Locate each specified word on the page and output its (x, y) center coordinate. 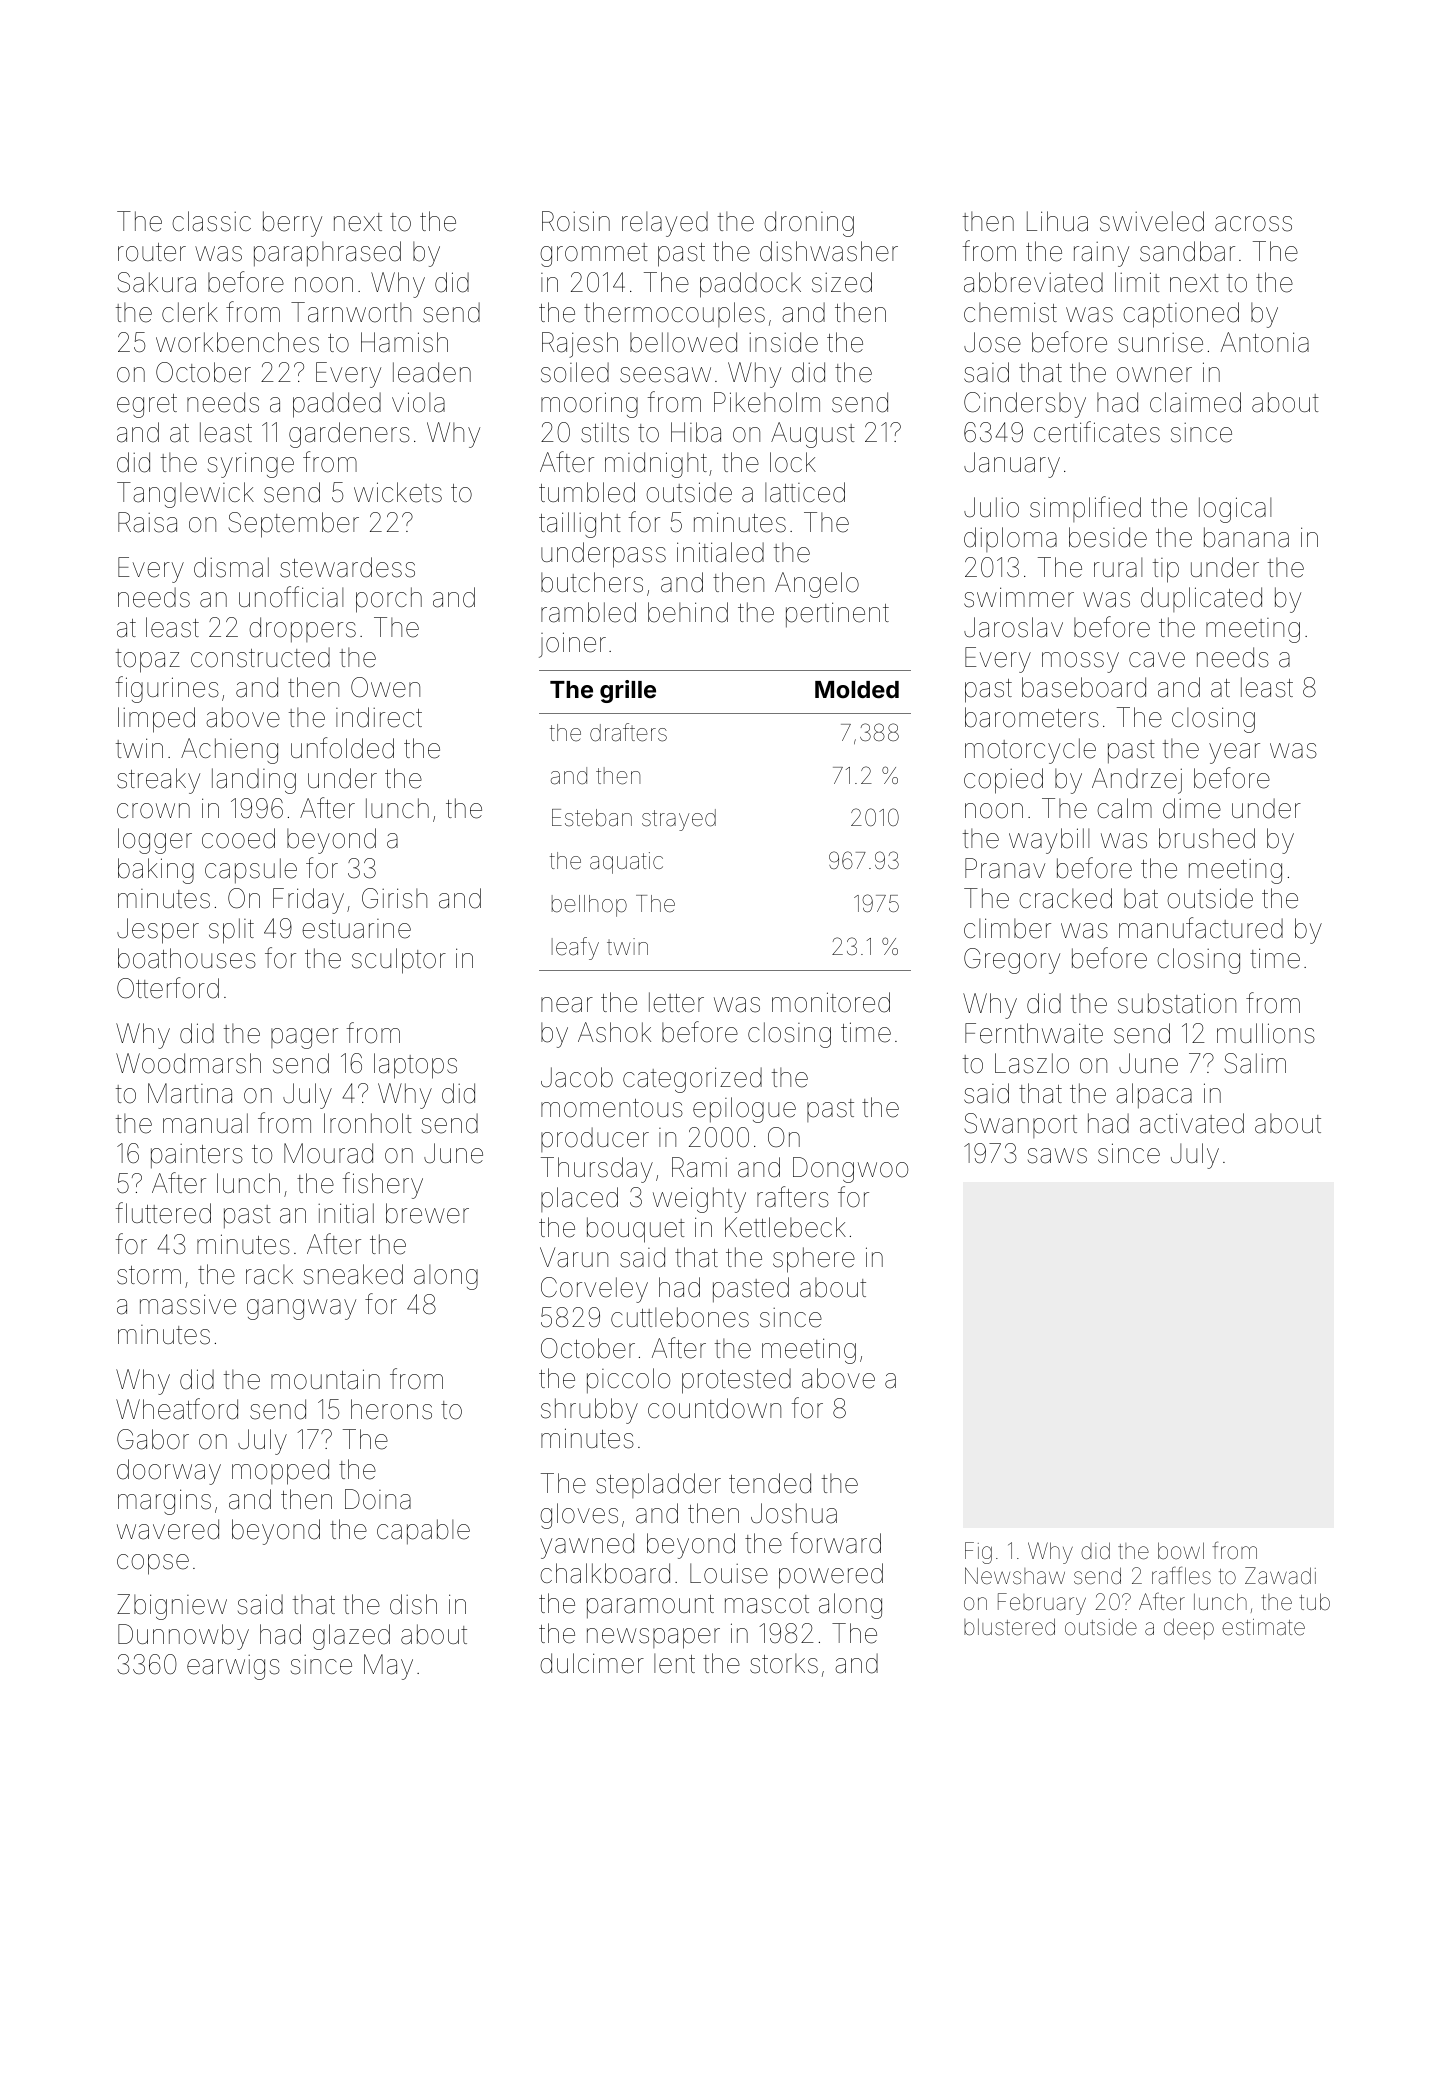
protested (736, 1381)
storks (784, 1663)
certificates (1097, 432)
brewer (427, 1213)
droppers (302, 630)
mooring (589, 405)
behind (688, 612)
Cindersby (1025, 405)
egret (147, 406)
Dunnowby (183, 1637)
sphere (814, 1260)
